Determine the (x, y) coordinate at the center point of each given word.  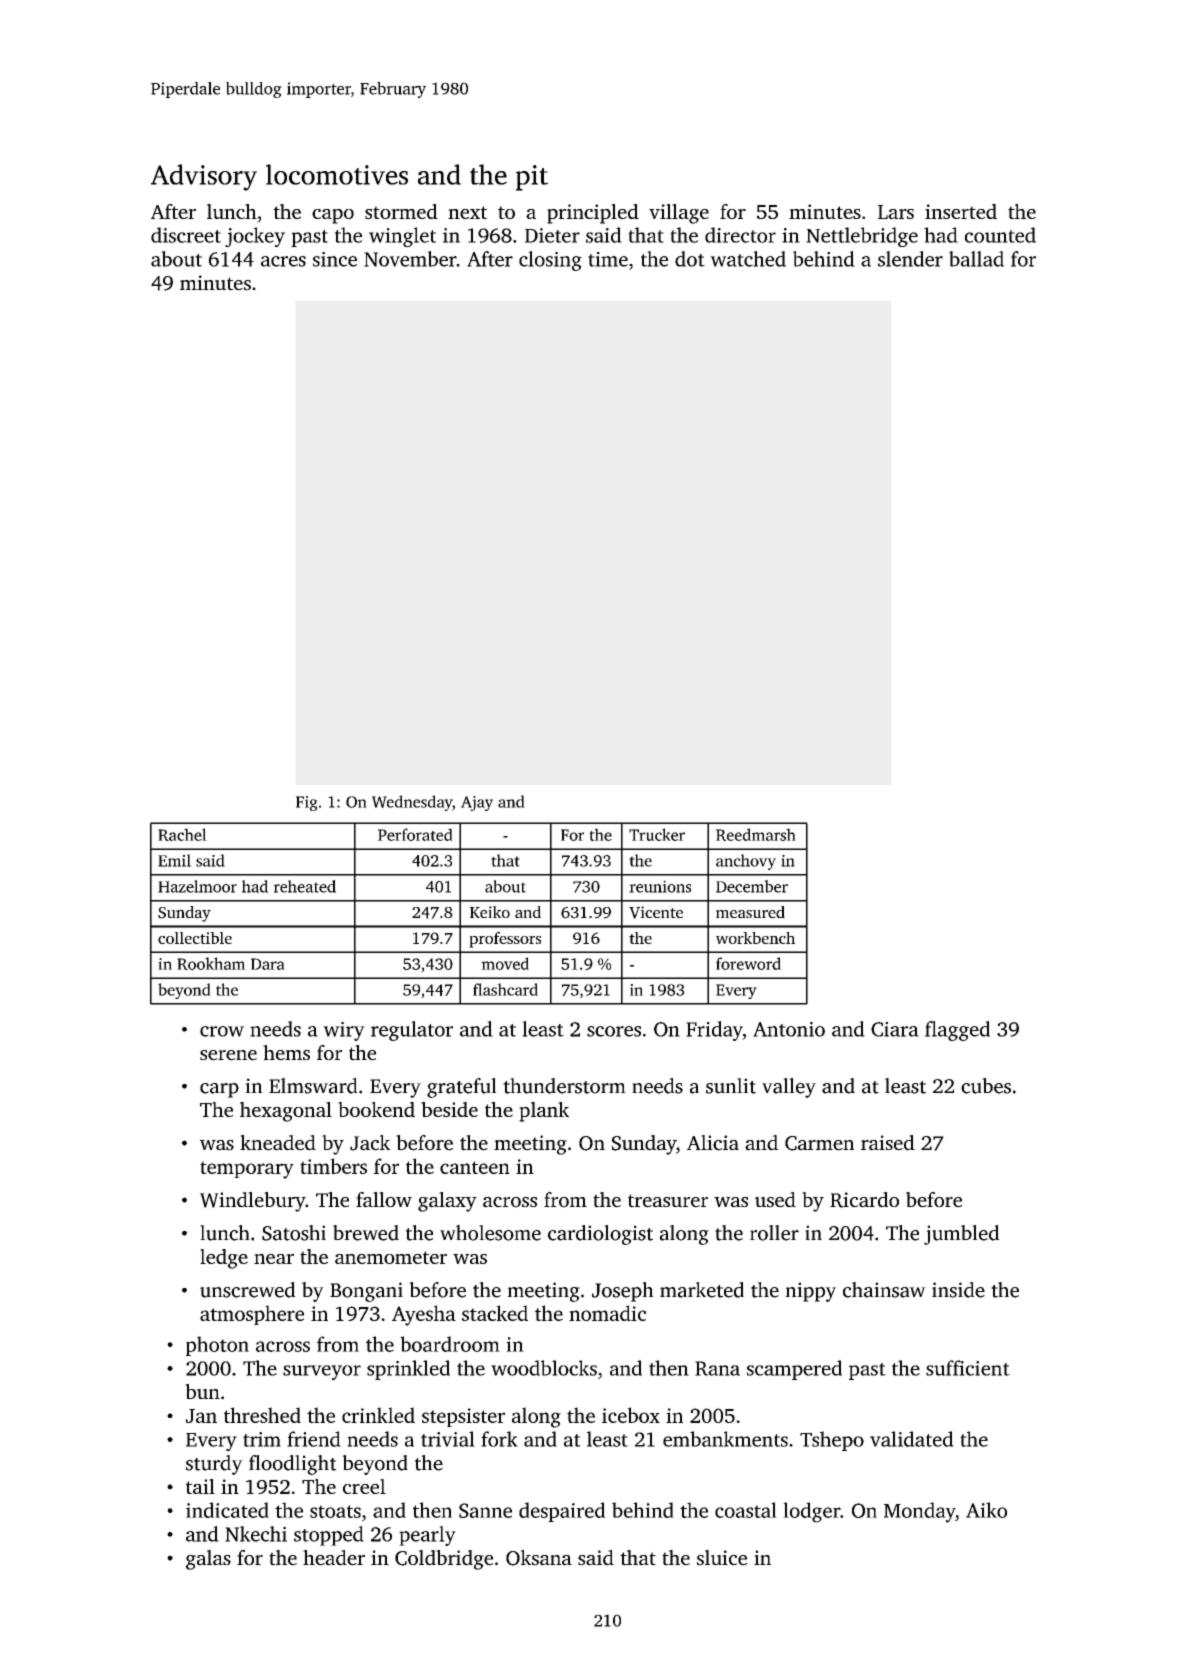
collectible (195, 938)
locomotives (337, 174)
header (334, 1558)
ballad (976, 259)
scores (614, 1031)
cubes (986, 1086)
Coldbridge (444, 1560)
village (679, 214)
